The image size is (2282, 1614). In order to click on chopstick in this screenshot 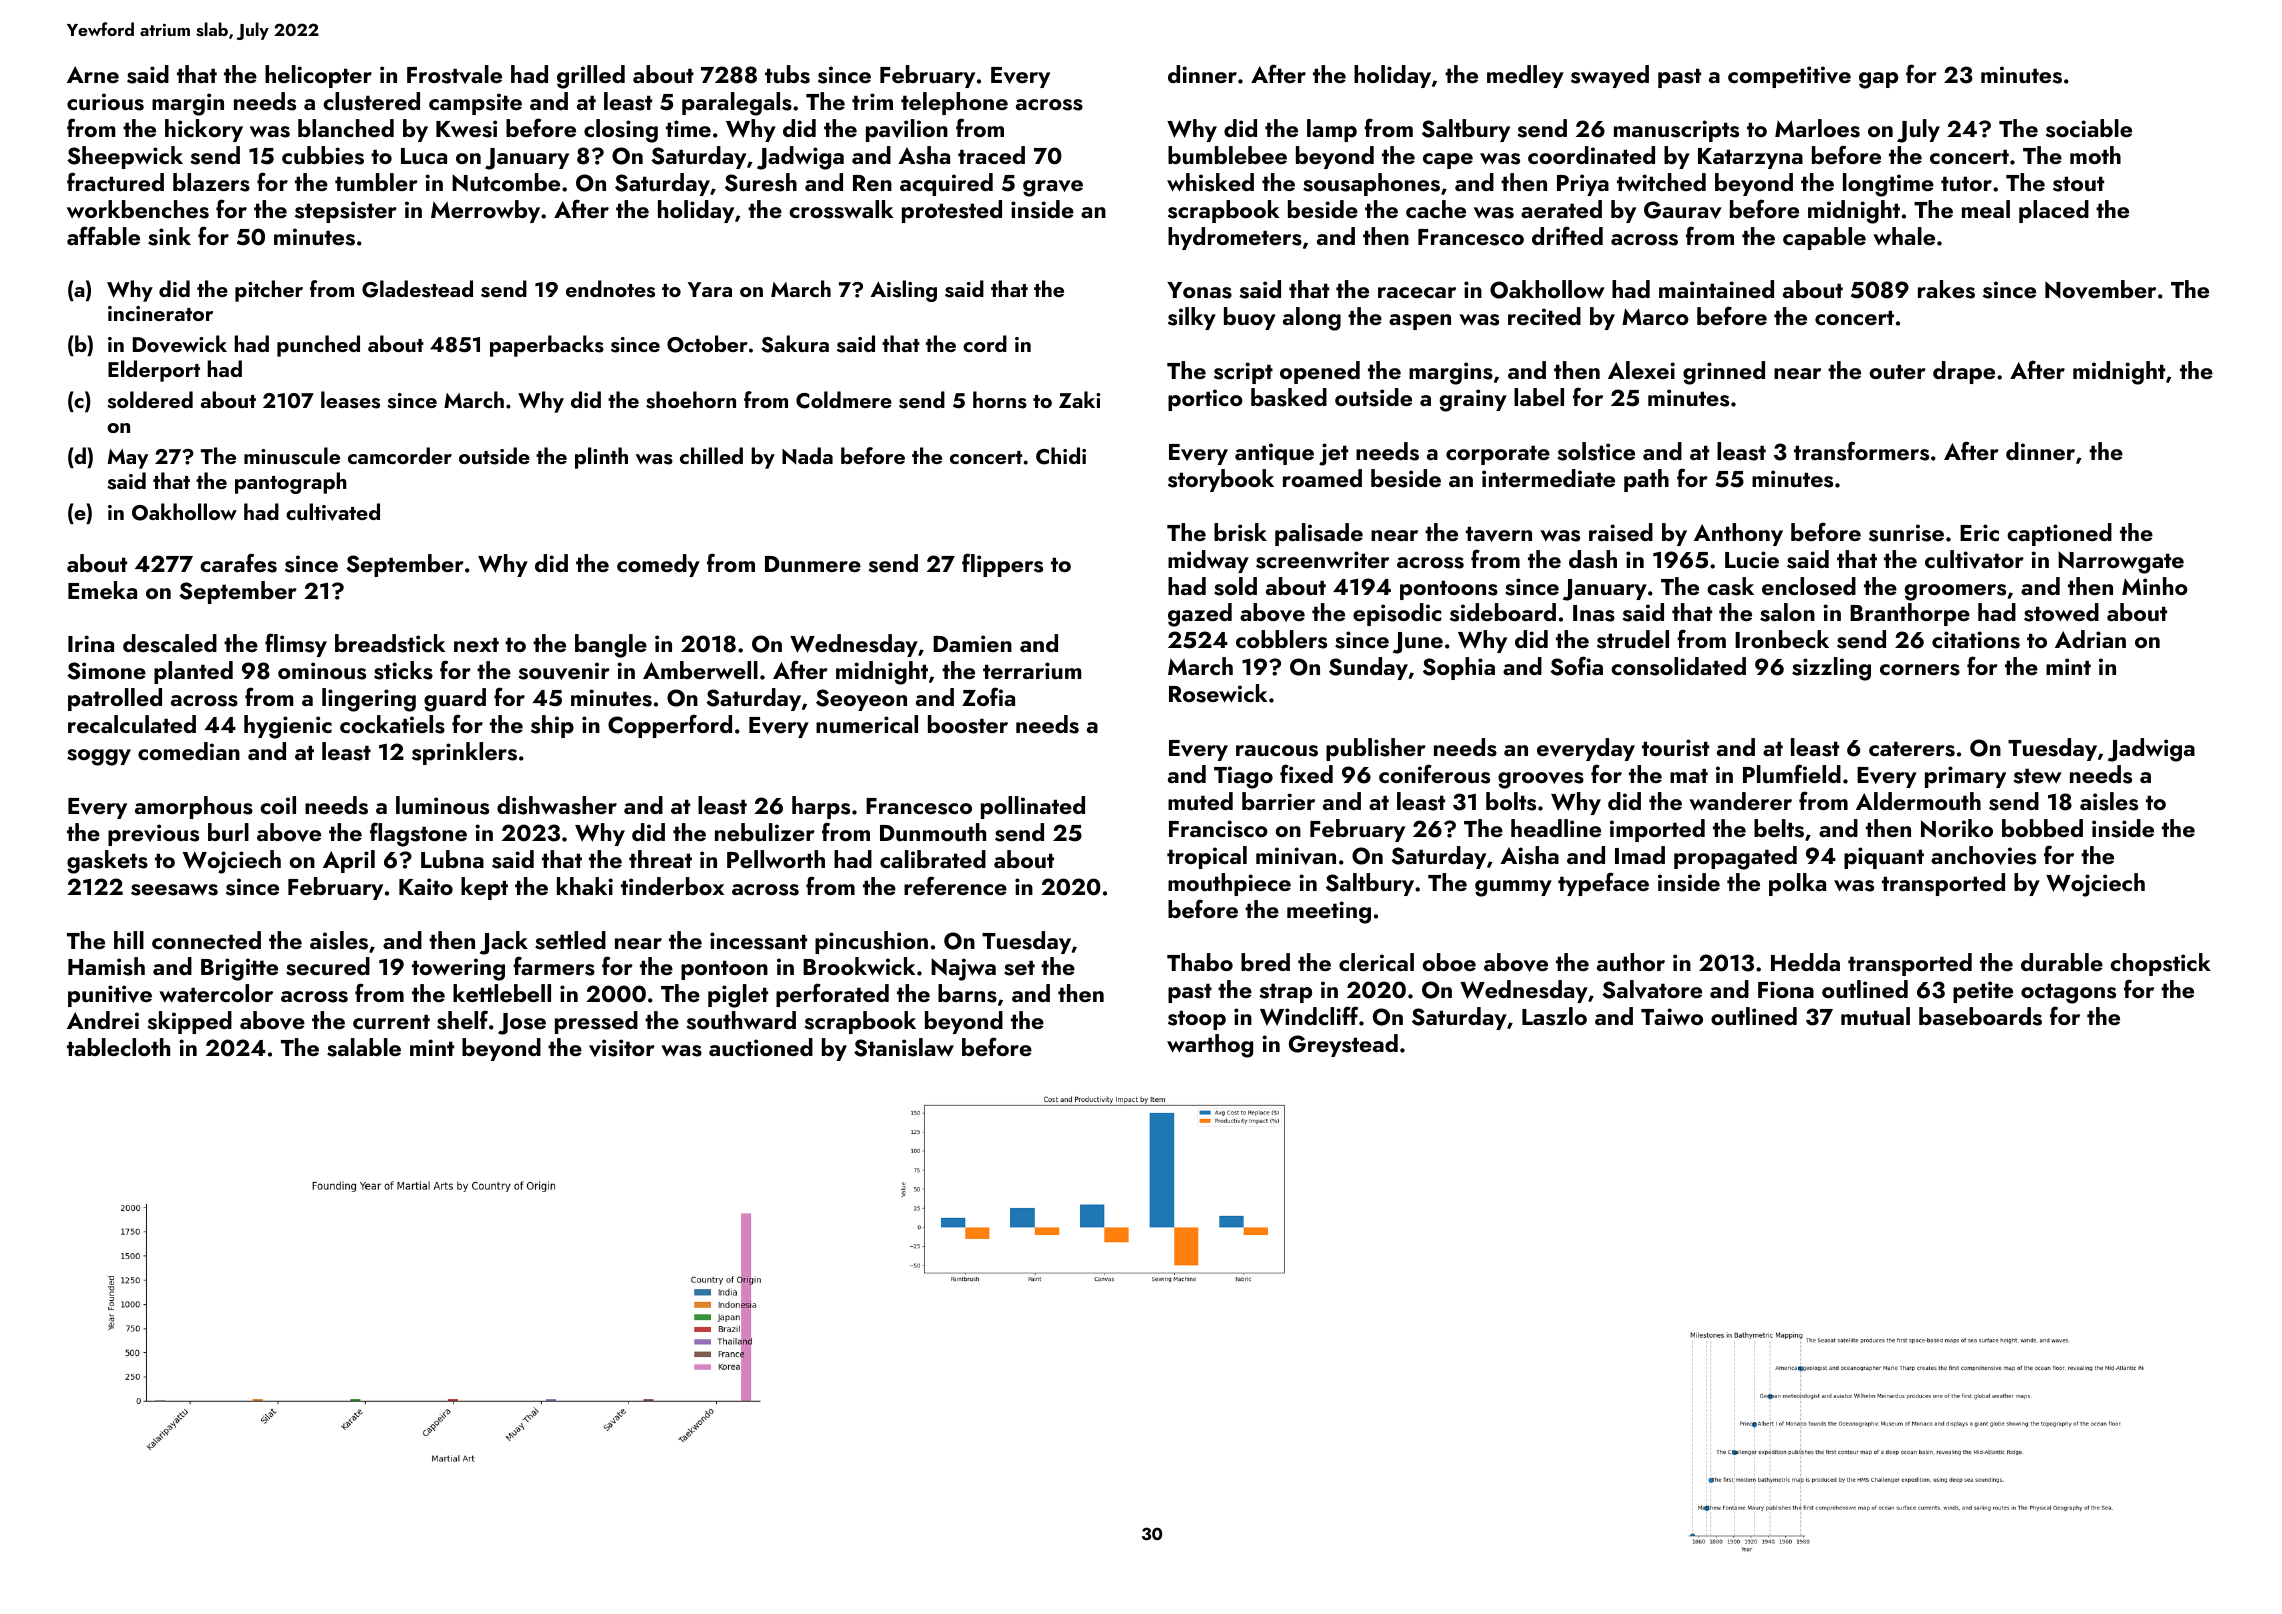, I will do `click(2160, 964)`.
